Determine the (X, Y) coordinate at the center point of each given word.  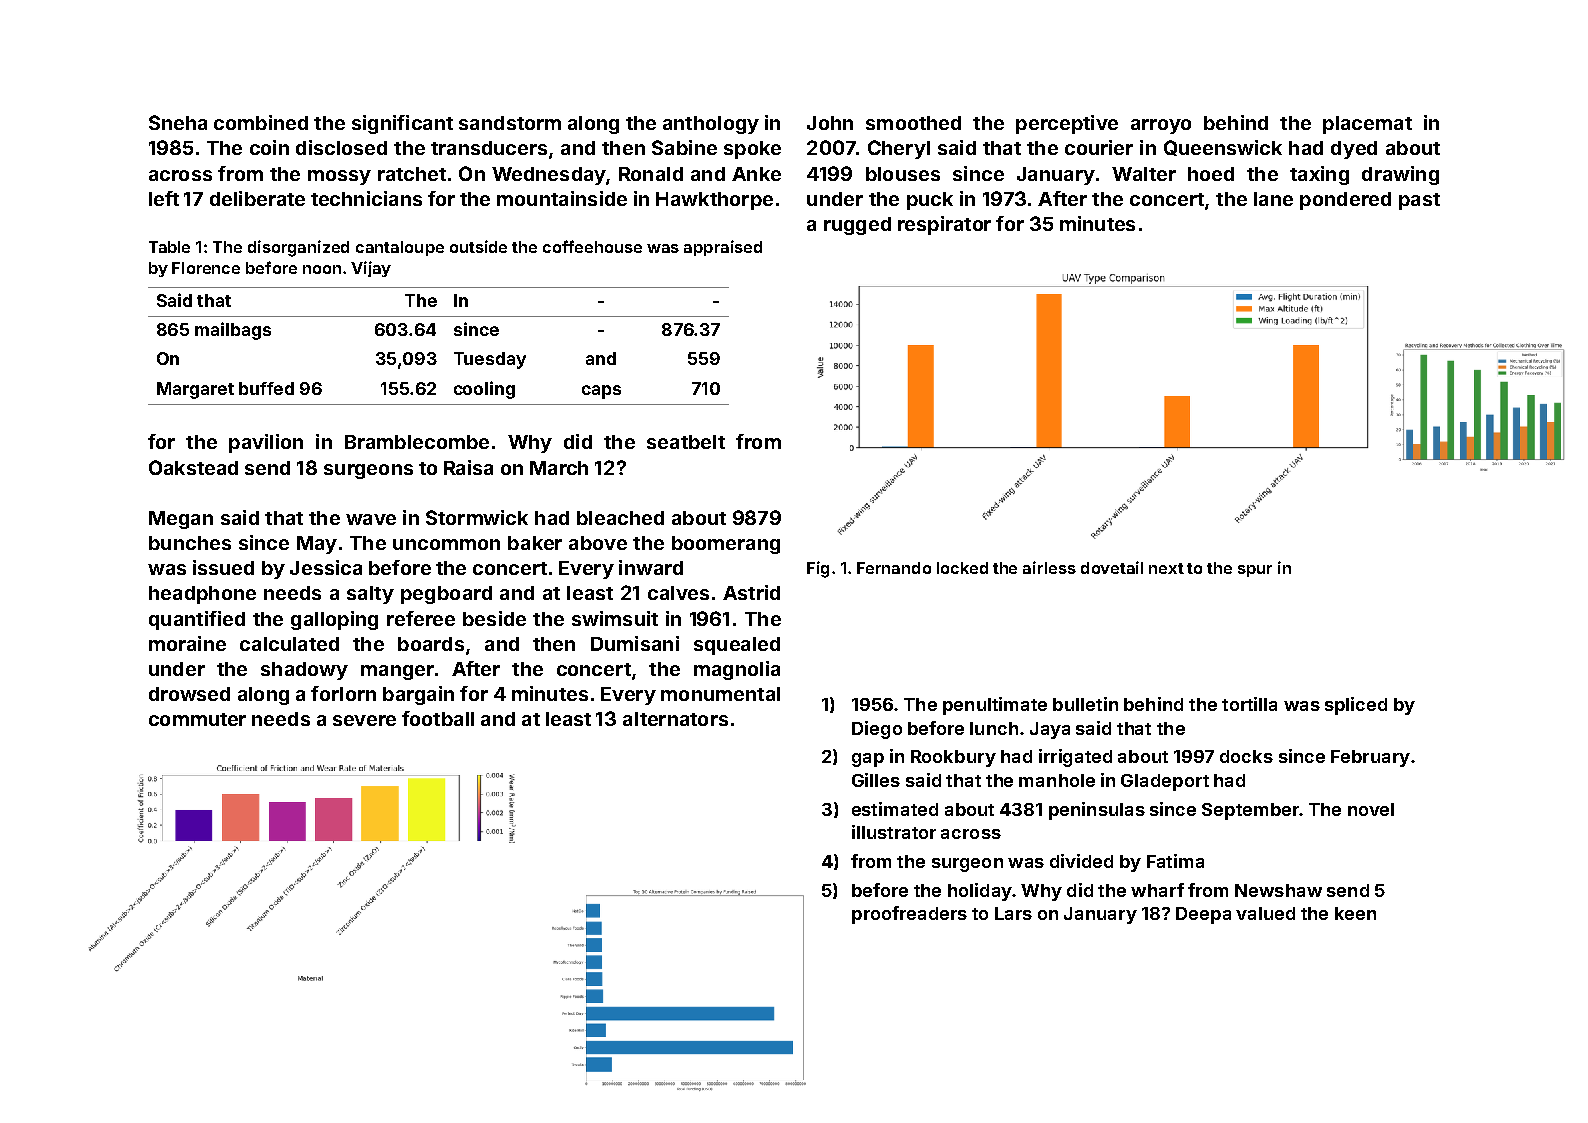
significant (402, 124)
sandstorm (510, 123)
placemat (1367, 125)
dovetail (1112, 567)
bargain (418, 695)
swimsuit (615, 618)
